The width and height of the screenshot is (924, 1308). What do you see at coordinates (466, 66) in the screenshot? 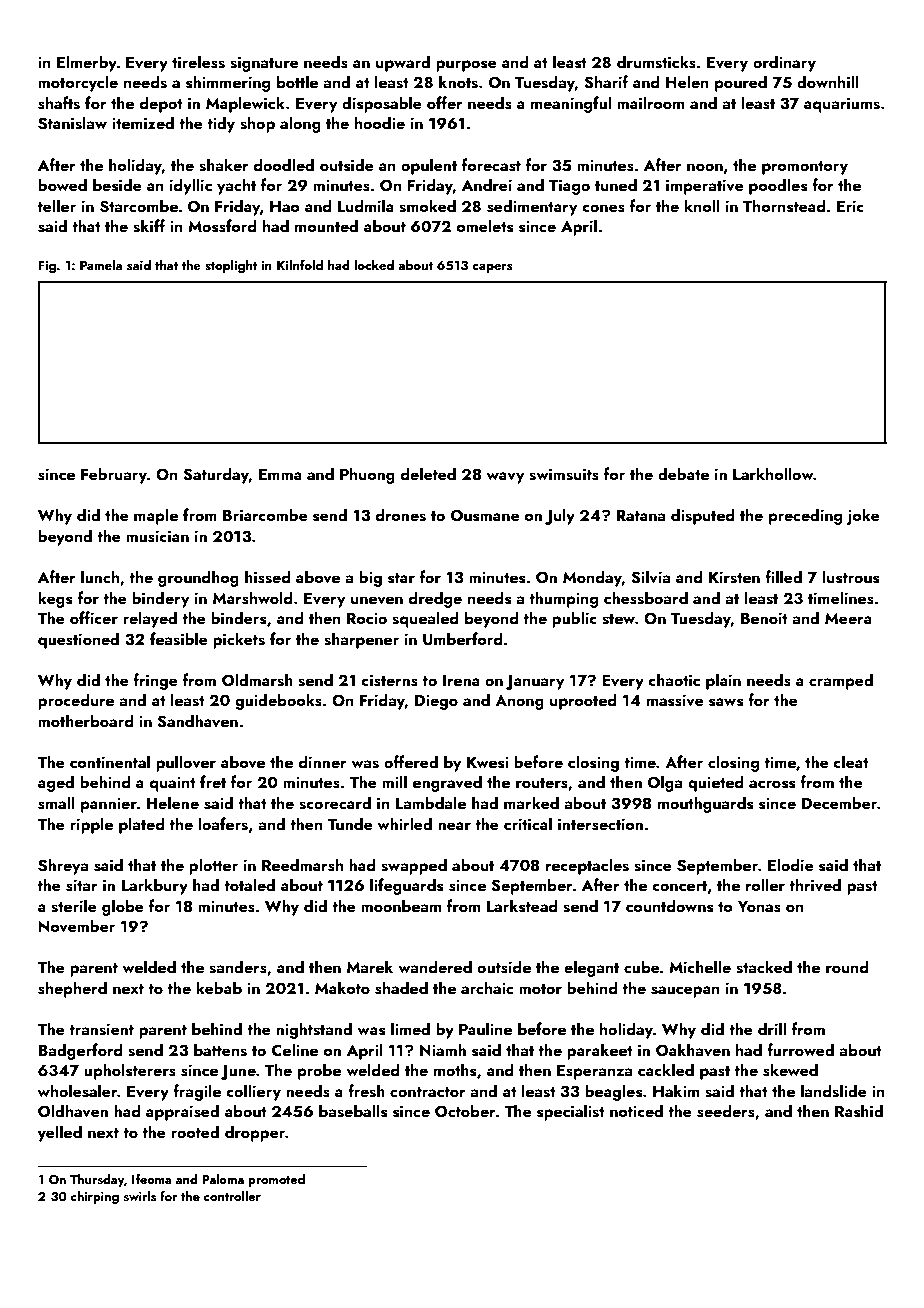
I see `purpose` at bounding box center [466, 66].
